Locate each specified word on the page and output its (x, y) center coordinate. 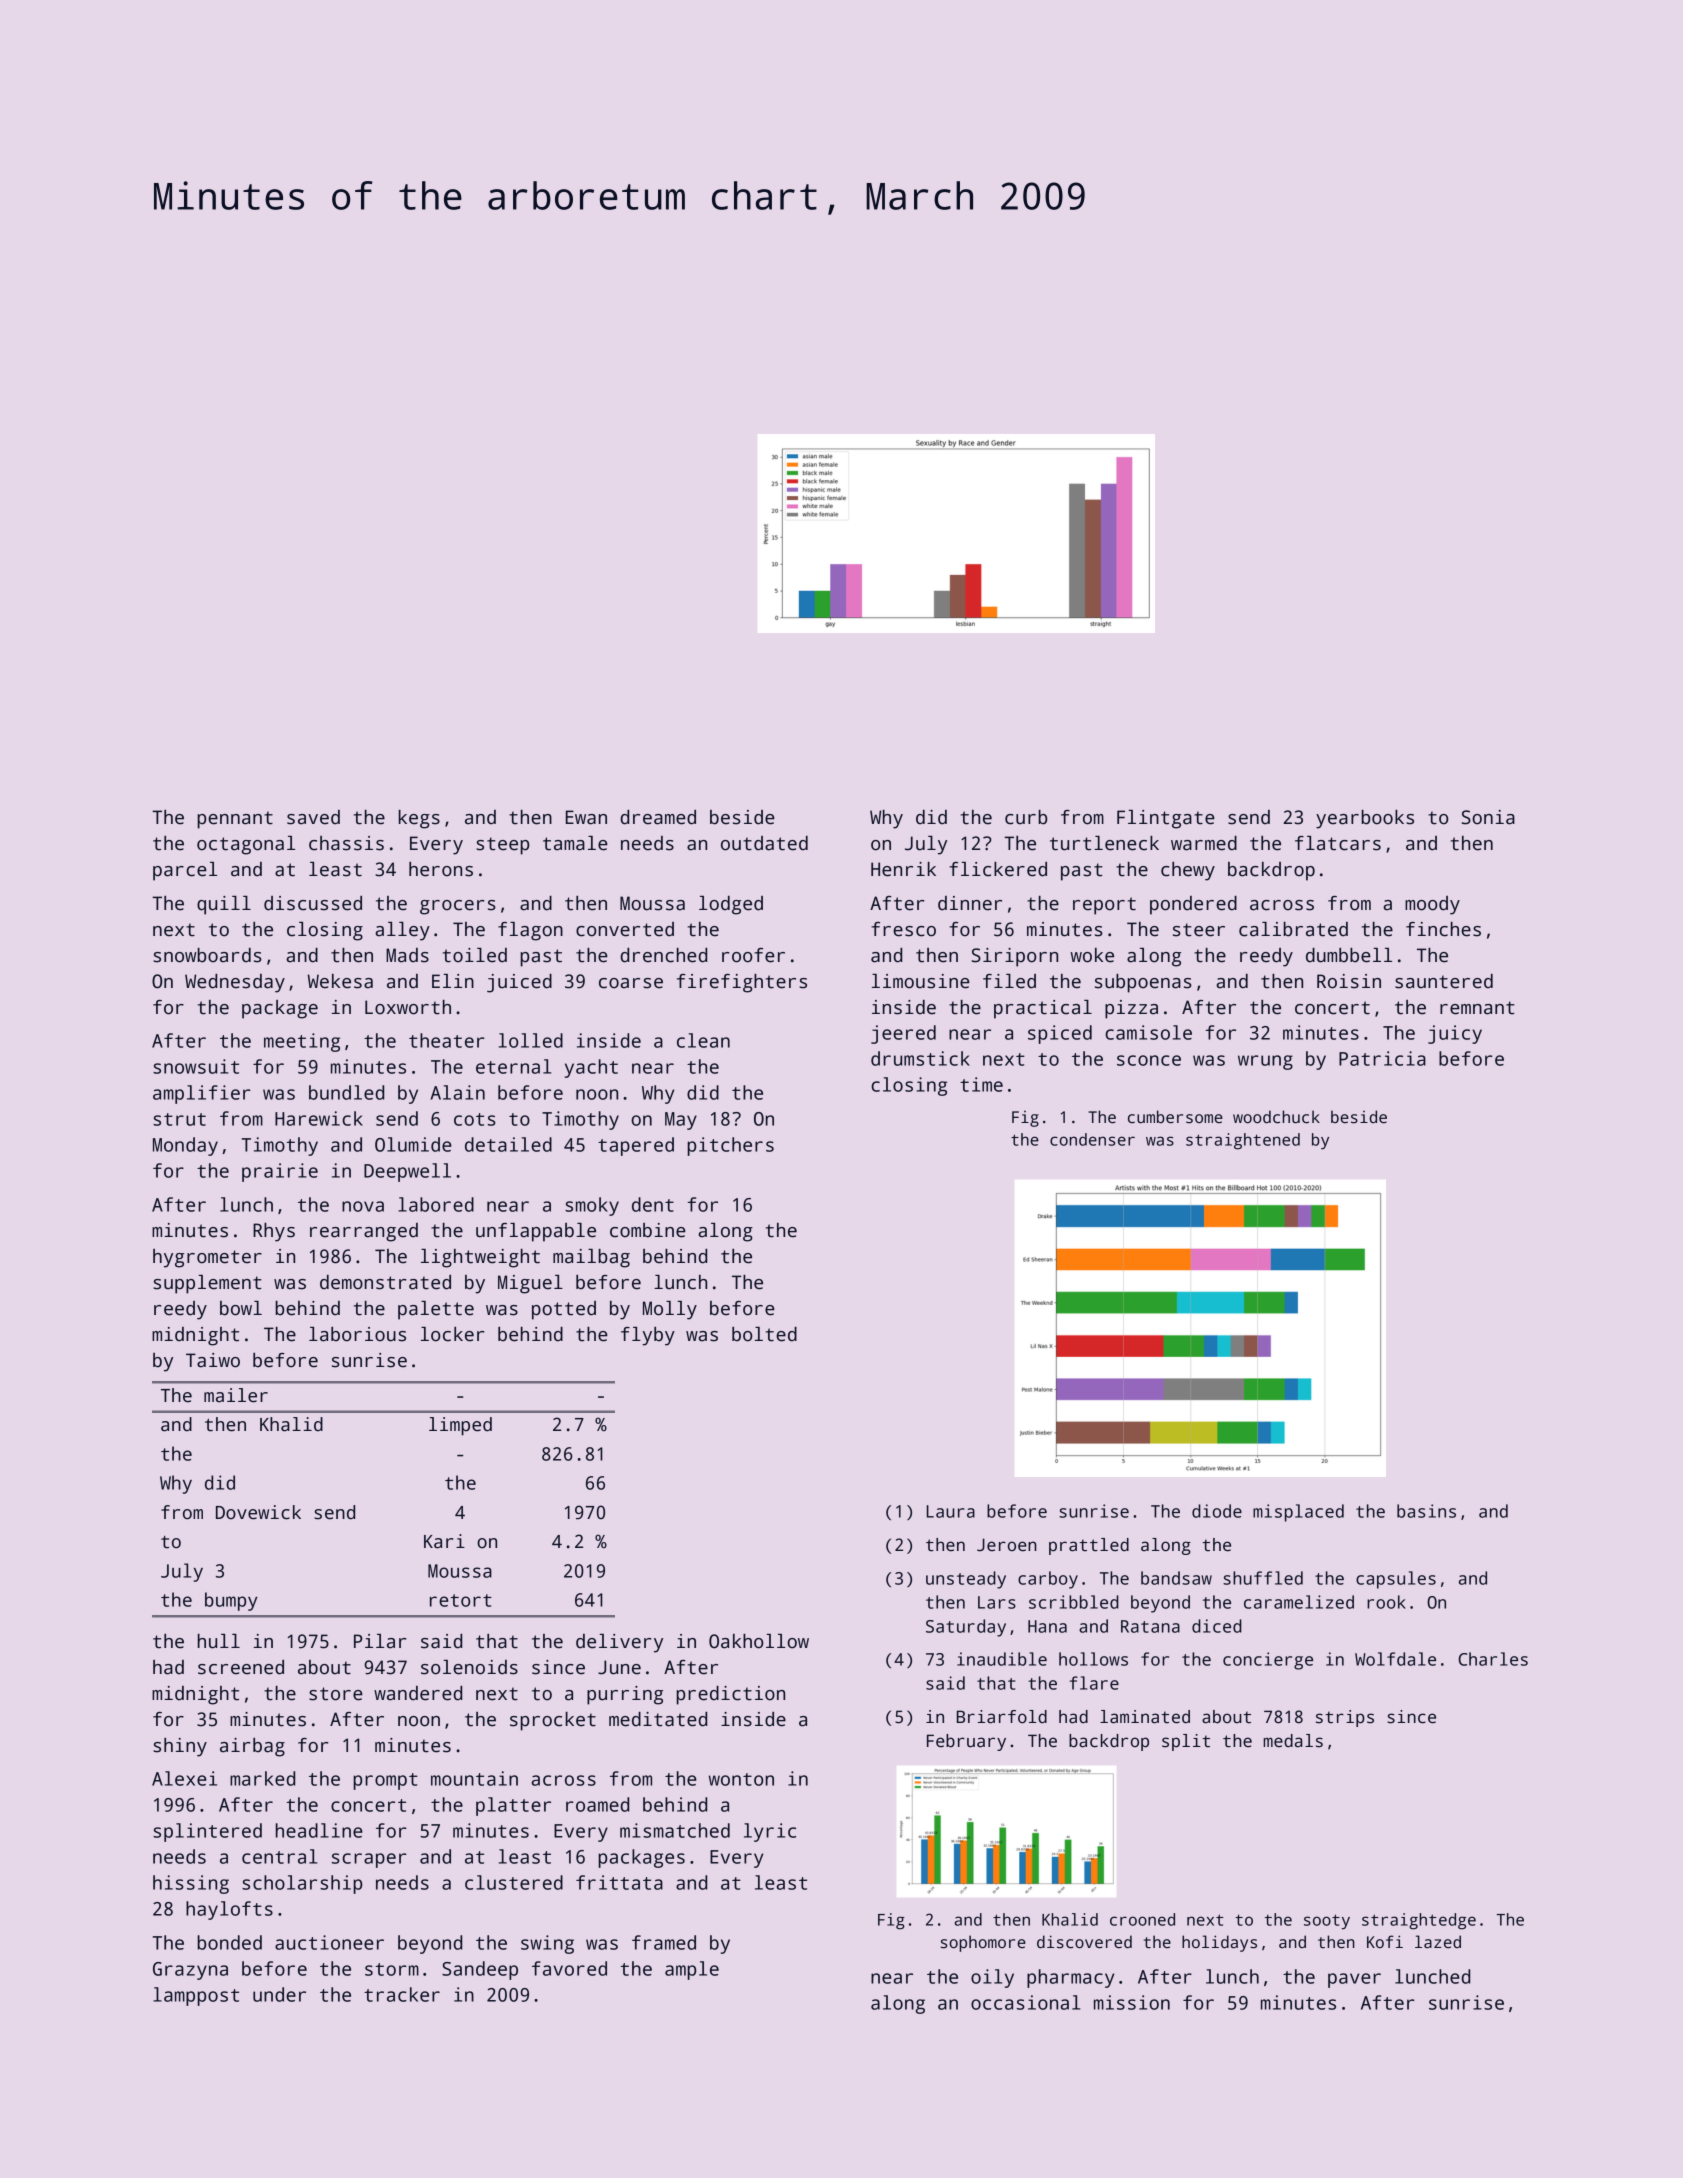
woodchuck (1276, 1117)
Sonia (1488, 817)
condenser (1092, 1139)
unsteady (966, 1580)
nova (363, 1206)
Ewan (586, 817)
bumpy (231, 1601)
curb (1026, 817)
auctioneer (329, 1942)
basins (1426, 1511)
